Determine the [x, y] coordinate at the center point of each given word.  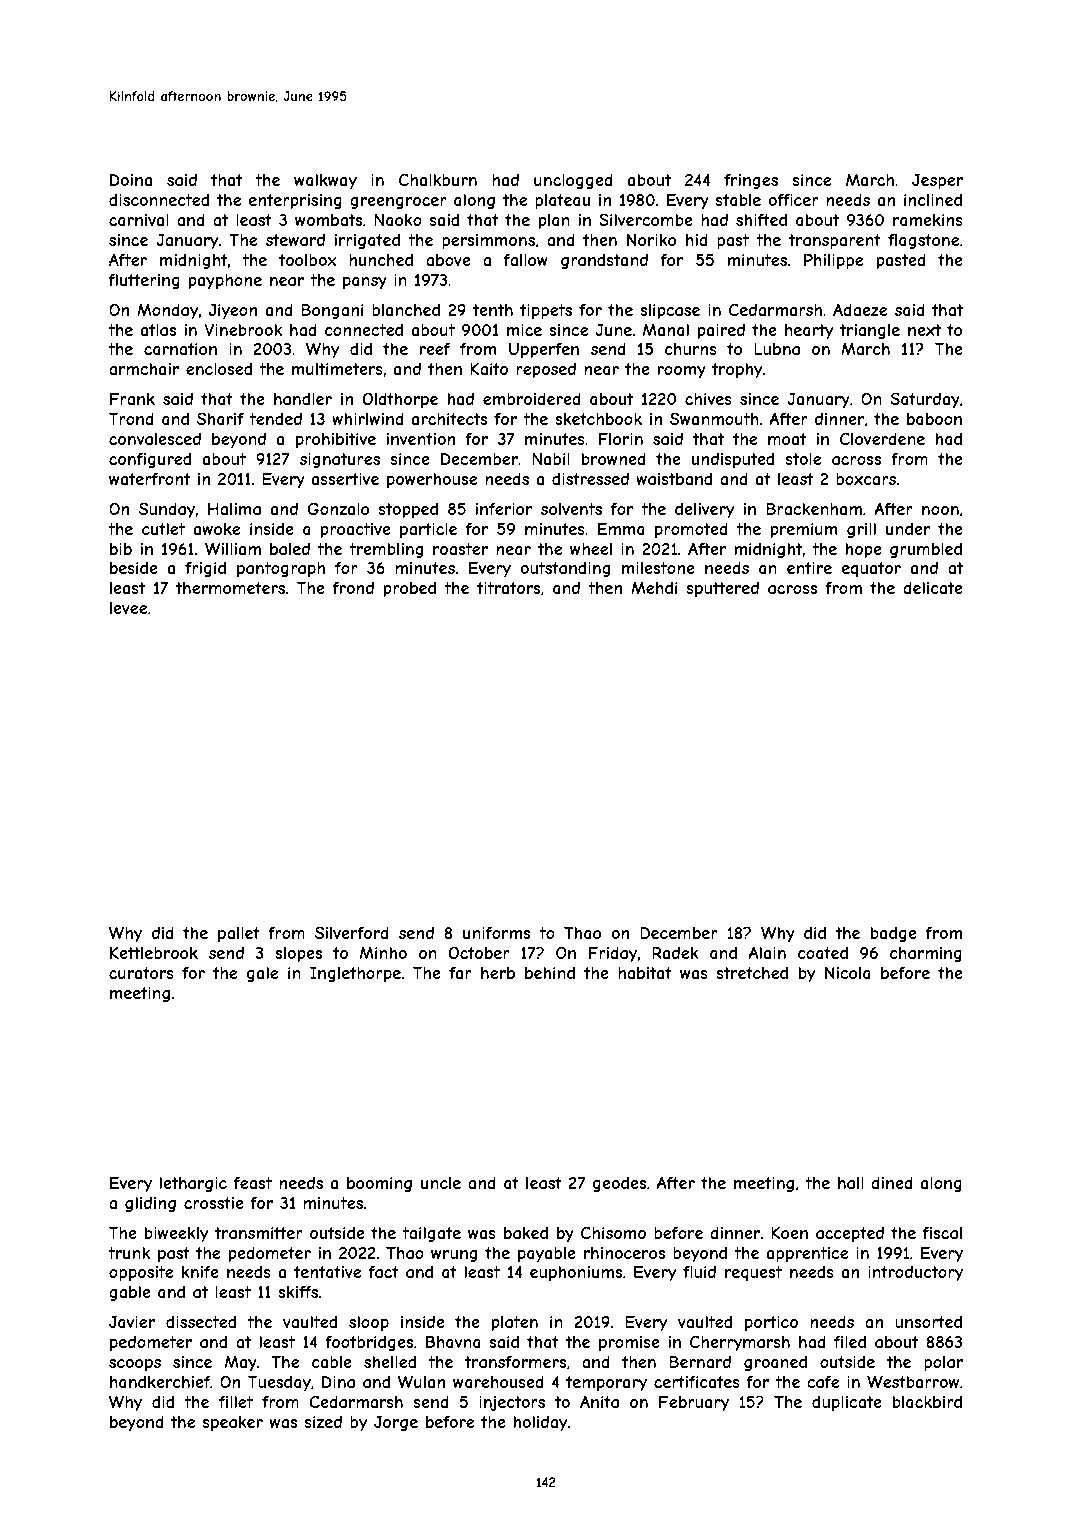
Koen [789, 1232]
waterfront [150, 479]
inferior [504, 509]
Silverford [352, 932]
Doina [131, 180]
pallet [239, 934]
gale [262, 974]
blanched [406, 310]
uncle [441, 1183]
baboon [934, 419]
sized [323, 1422]
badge [894, 934]
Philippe [833, 261]
